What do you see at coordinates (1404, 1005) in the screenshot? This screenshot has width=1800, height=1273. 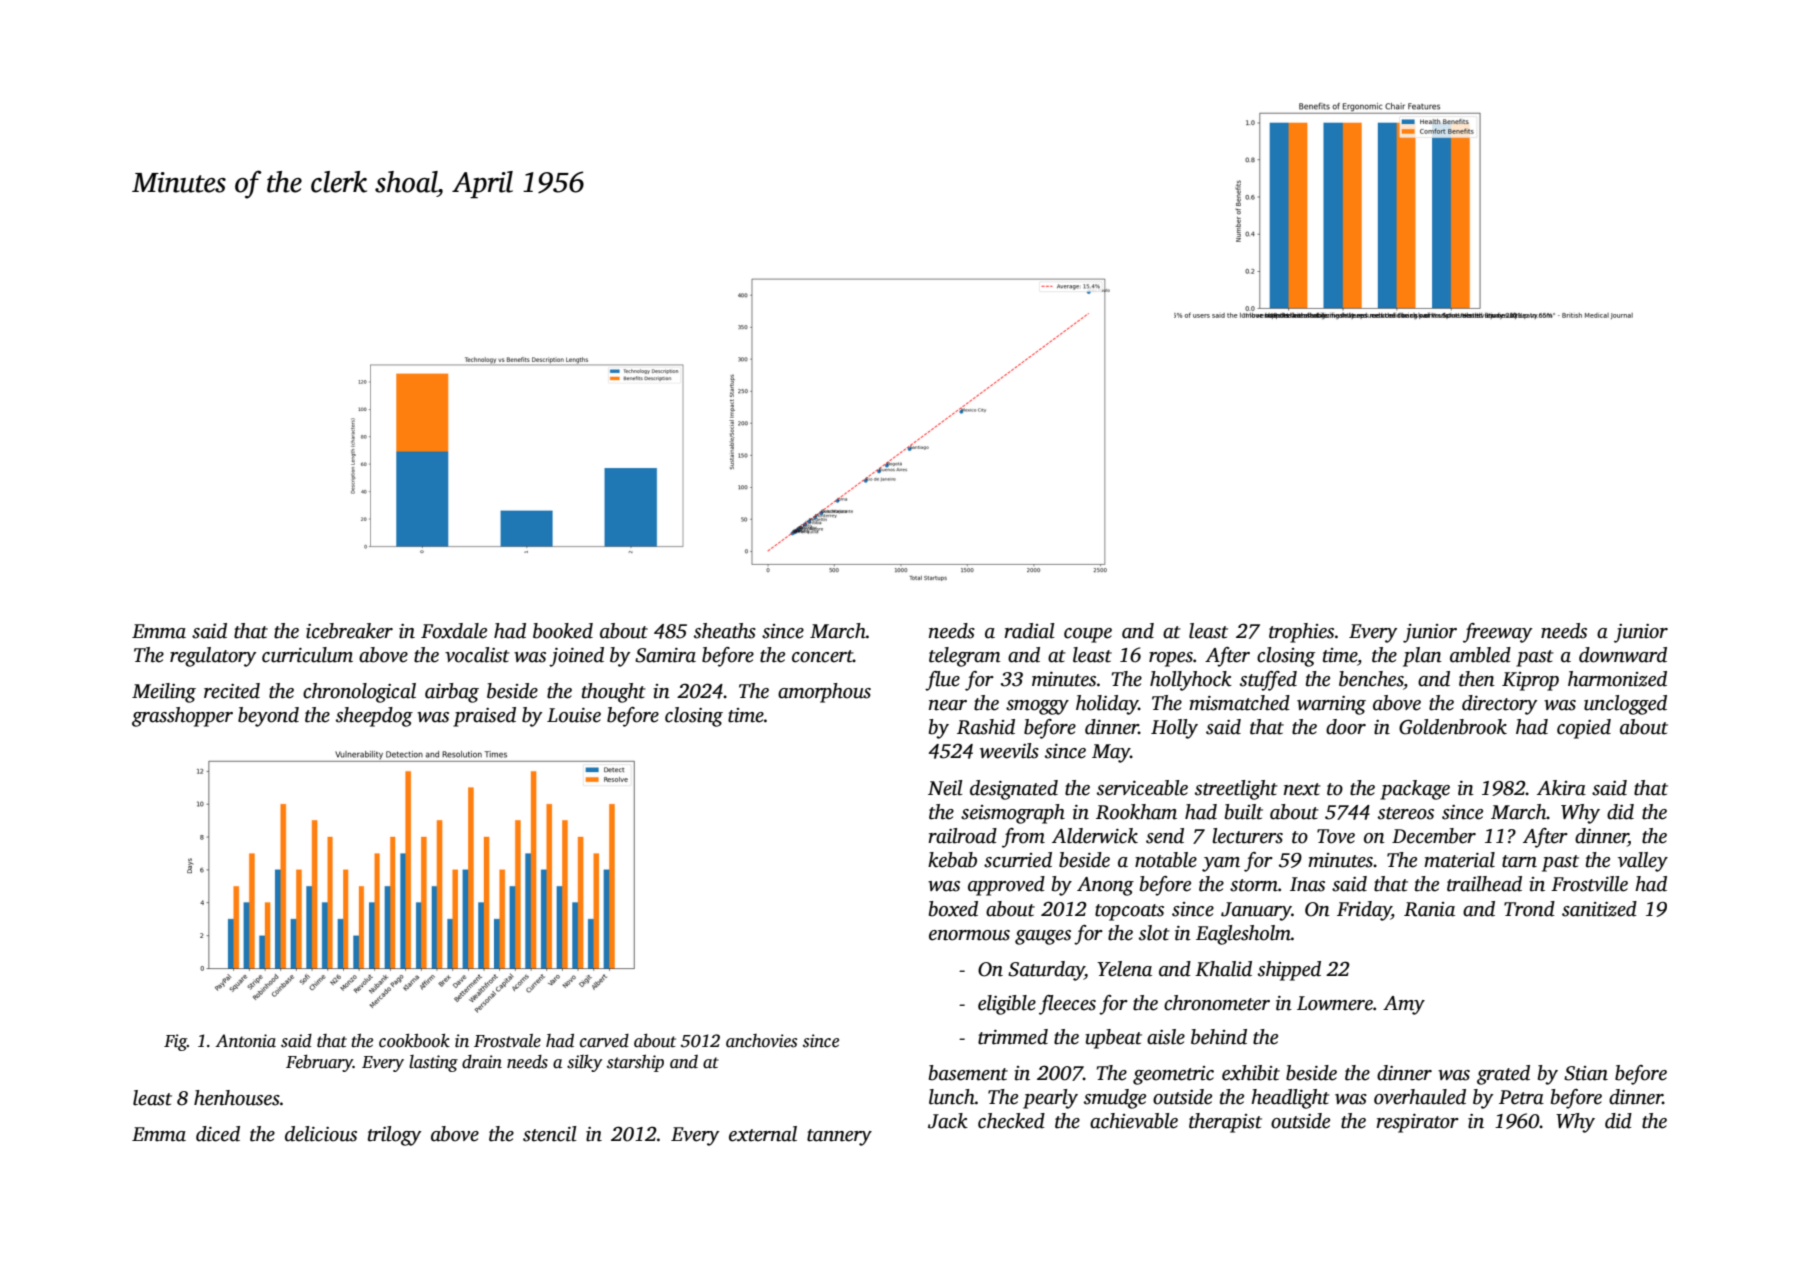 I see `Amy` at bounding box center [1404, 1005].
